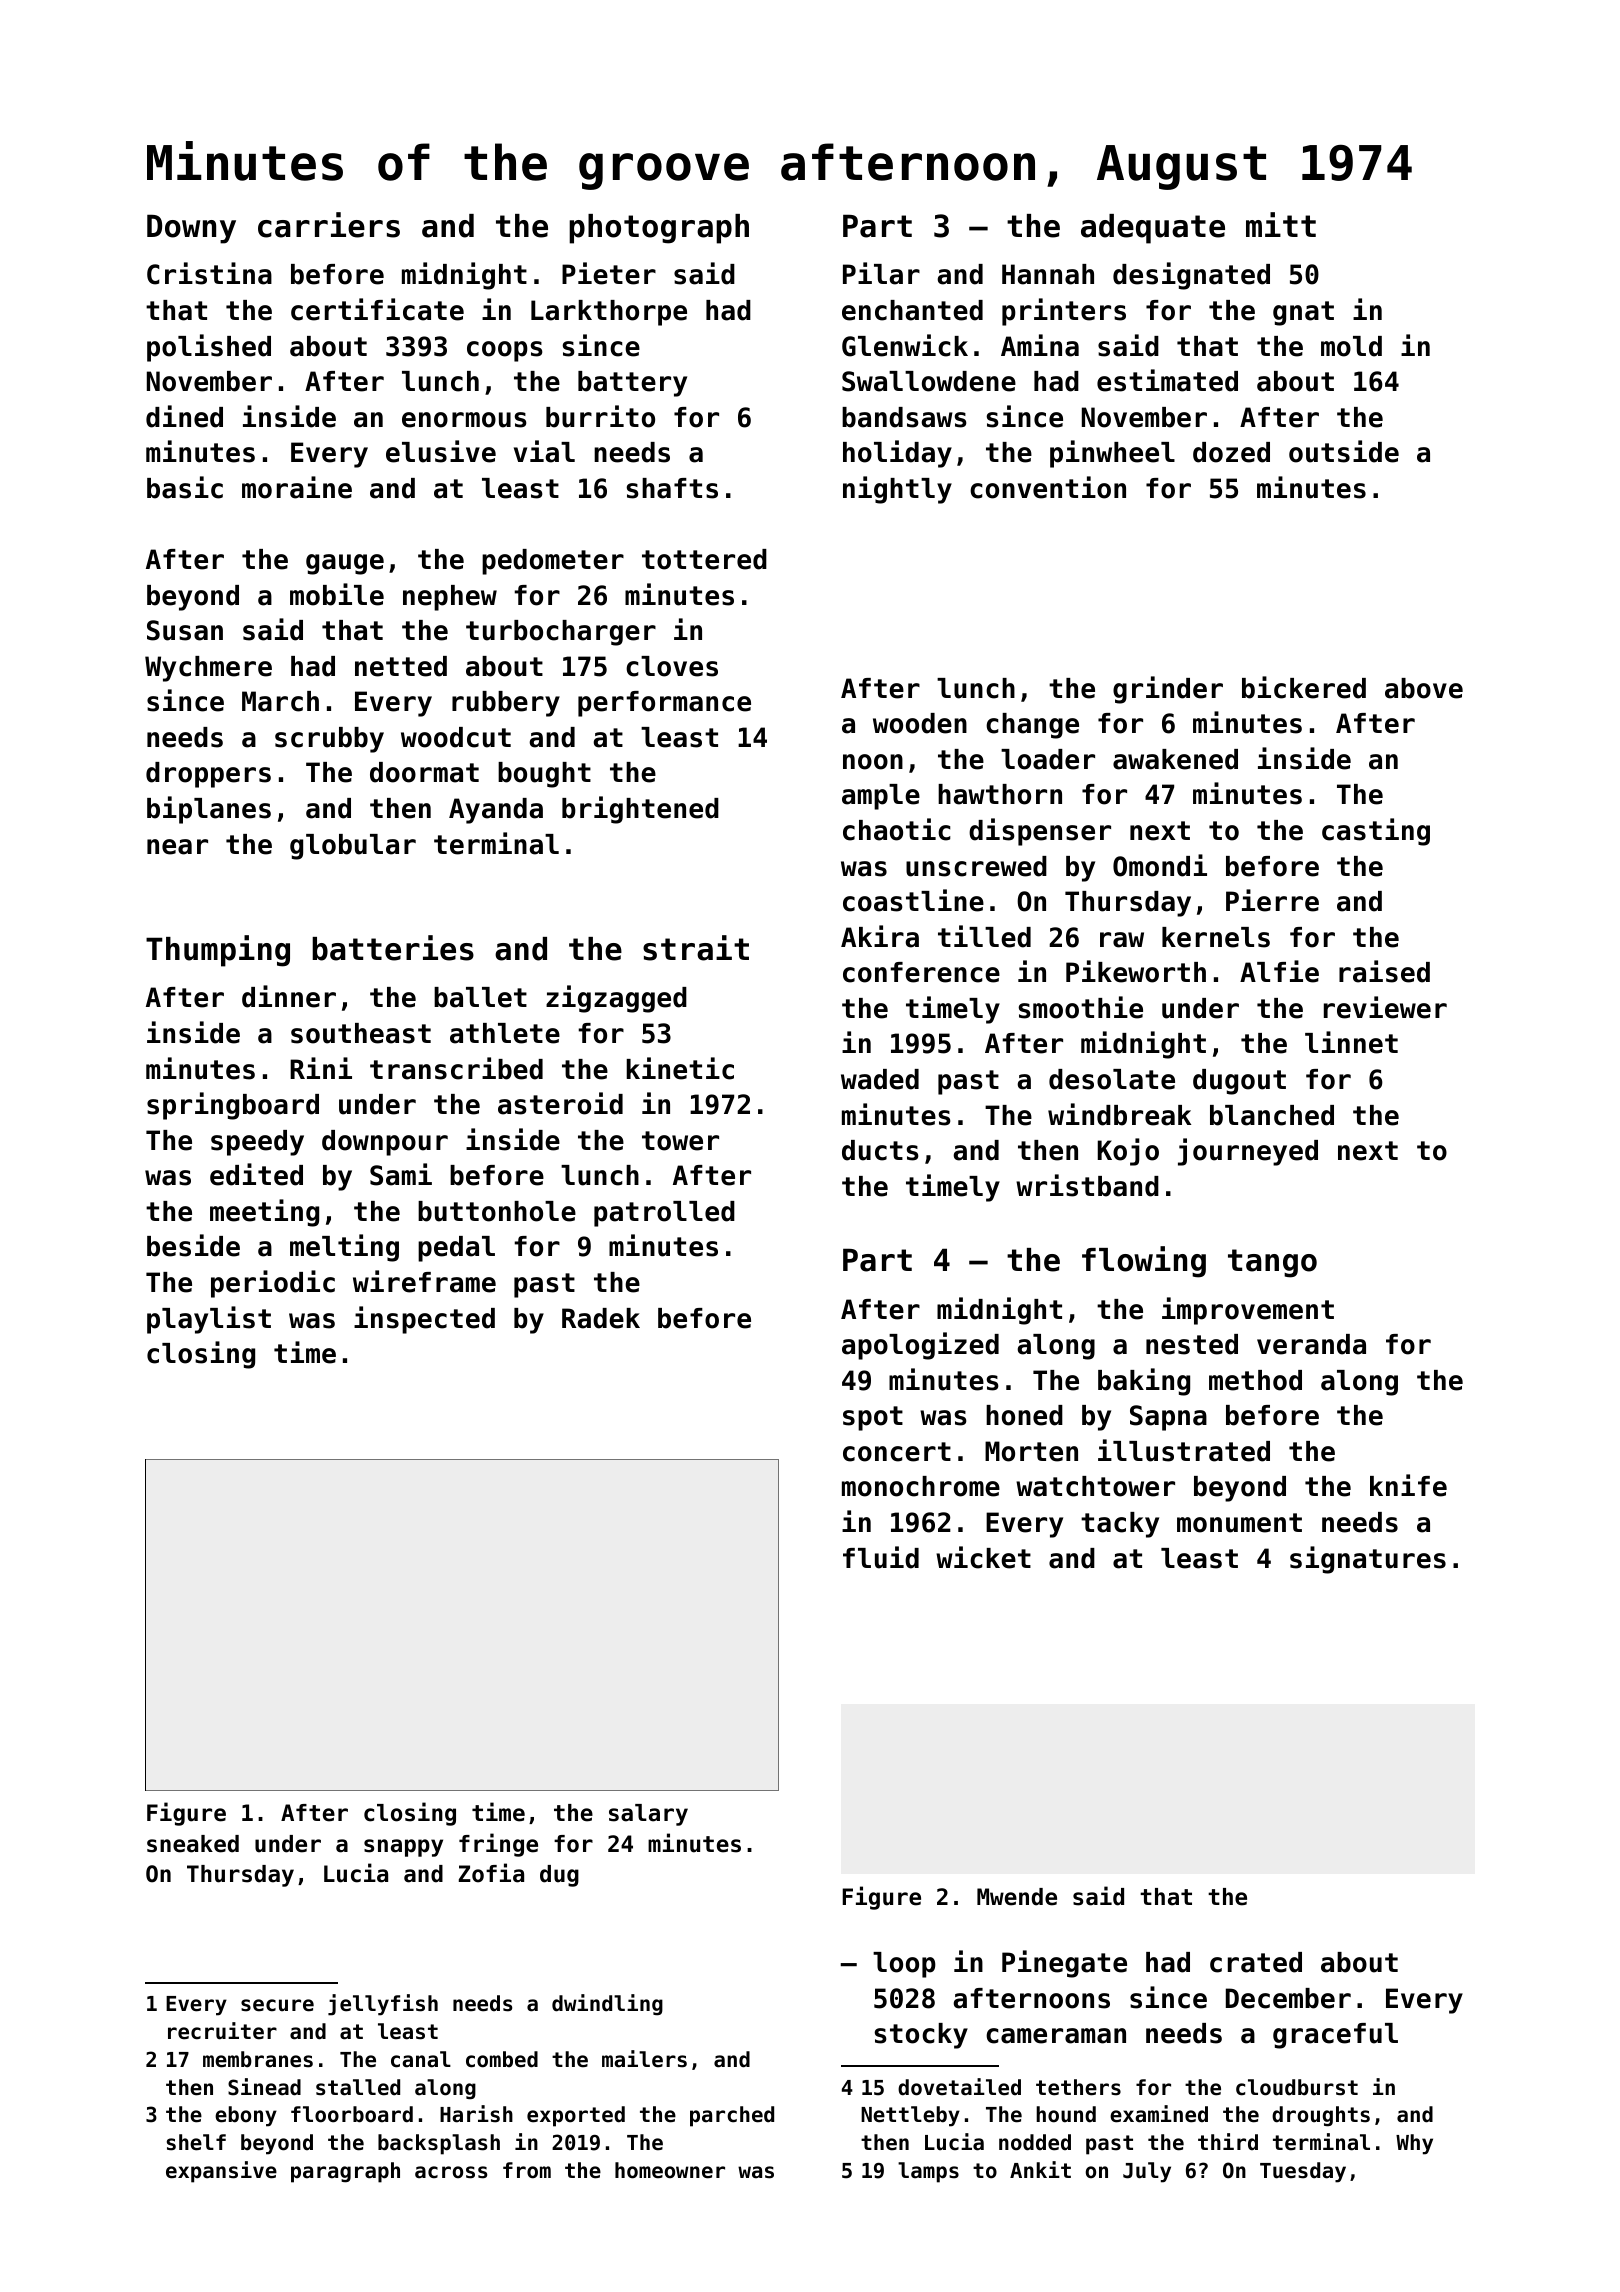 The height and width of the image is (2292, 1620). I want to click on near, so click(177, 847).
